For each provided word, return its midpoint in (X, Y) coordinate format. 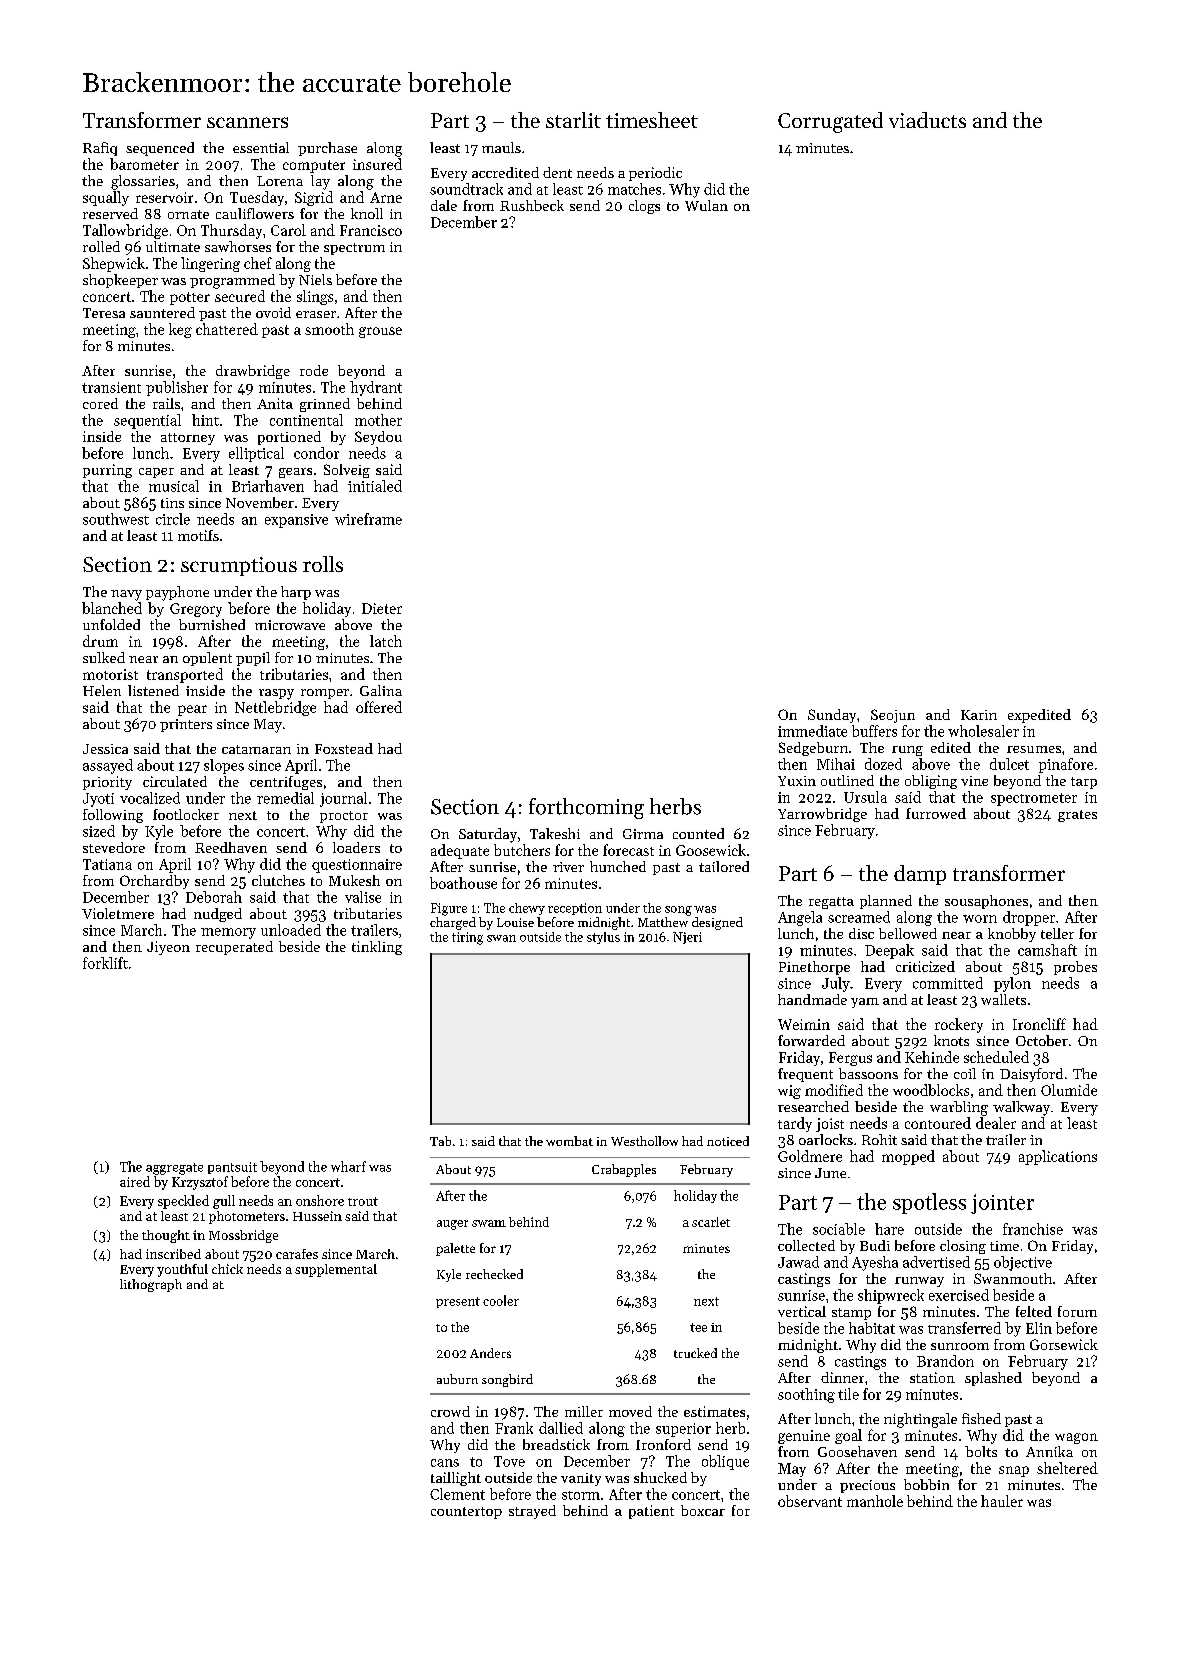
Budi (875, 1245)
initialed (375, 486)
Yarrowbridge (822, 815)
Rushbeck (532, 205)
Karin (979, 715)
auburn (457, 1379)
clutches (278, 880)
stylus (603, 938)
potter (190, 298)
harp (296, 593)
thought (166, 1236)
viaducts (927, 120)
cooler (501, 1300)
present (458, 1302)
